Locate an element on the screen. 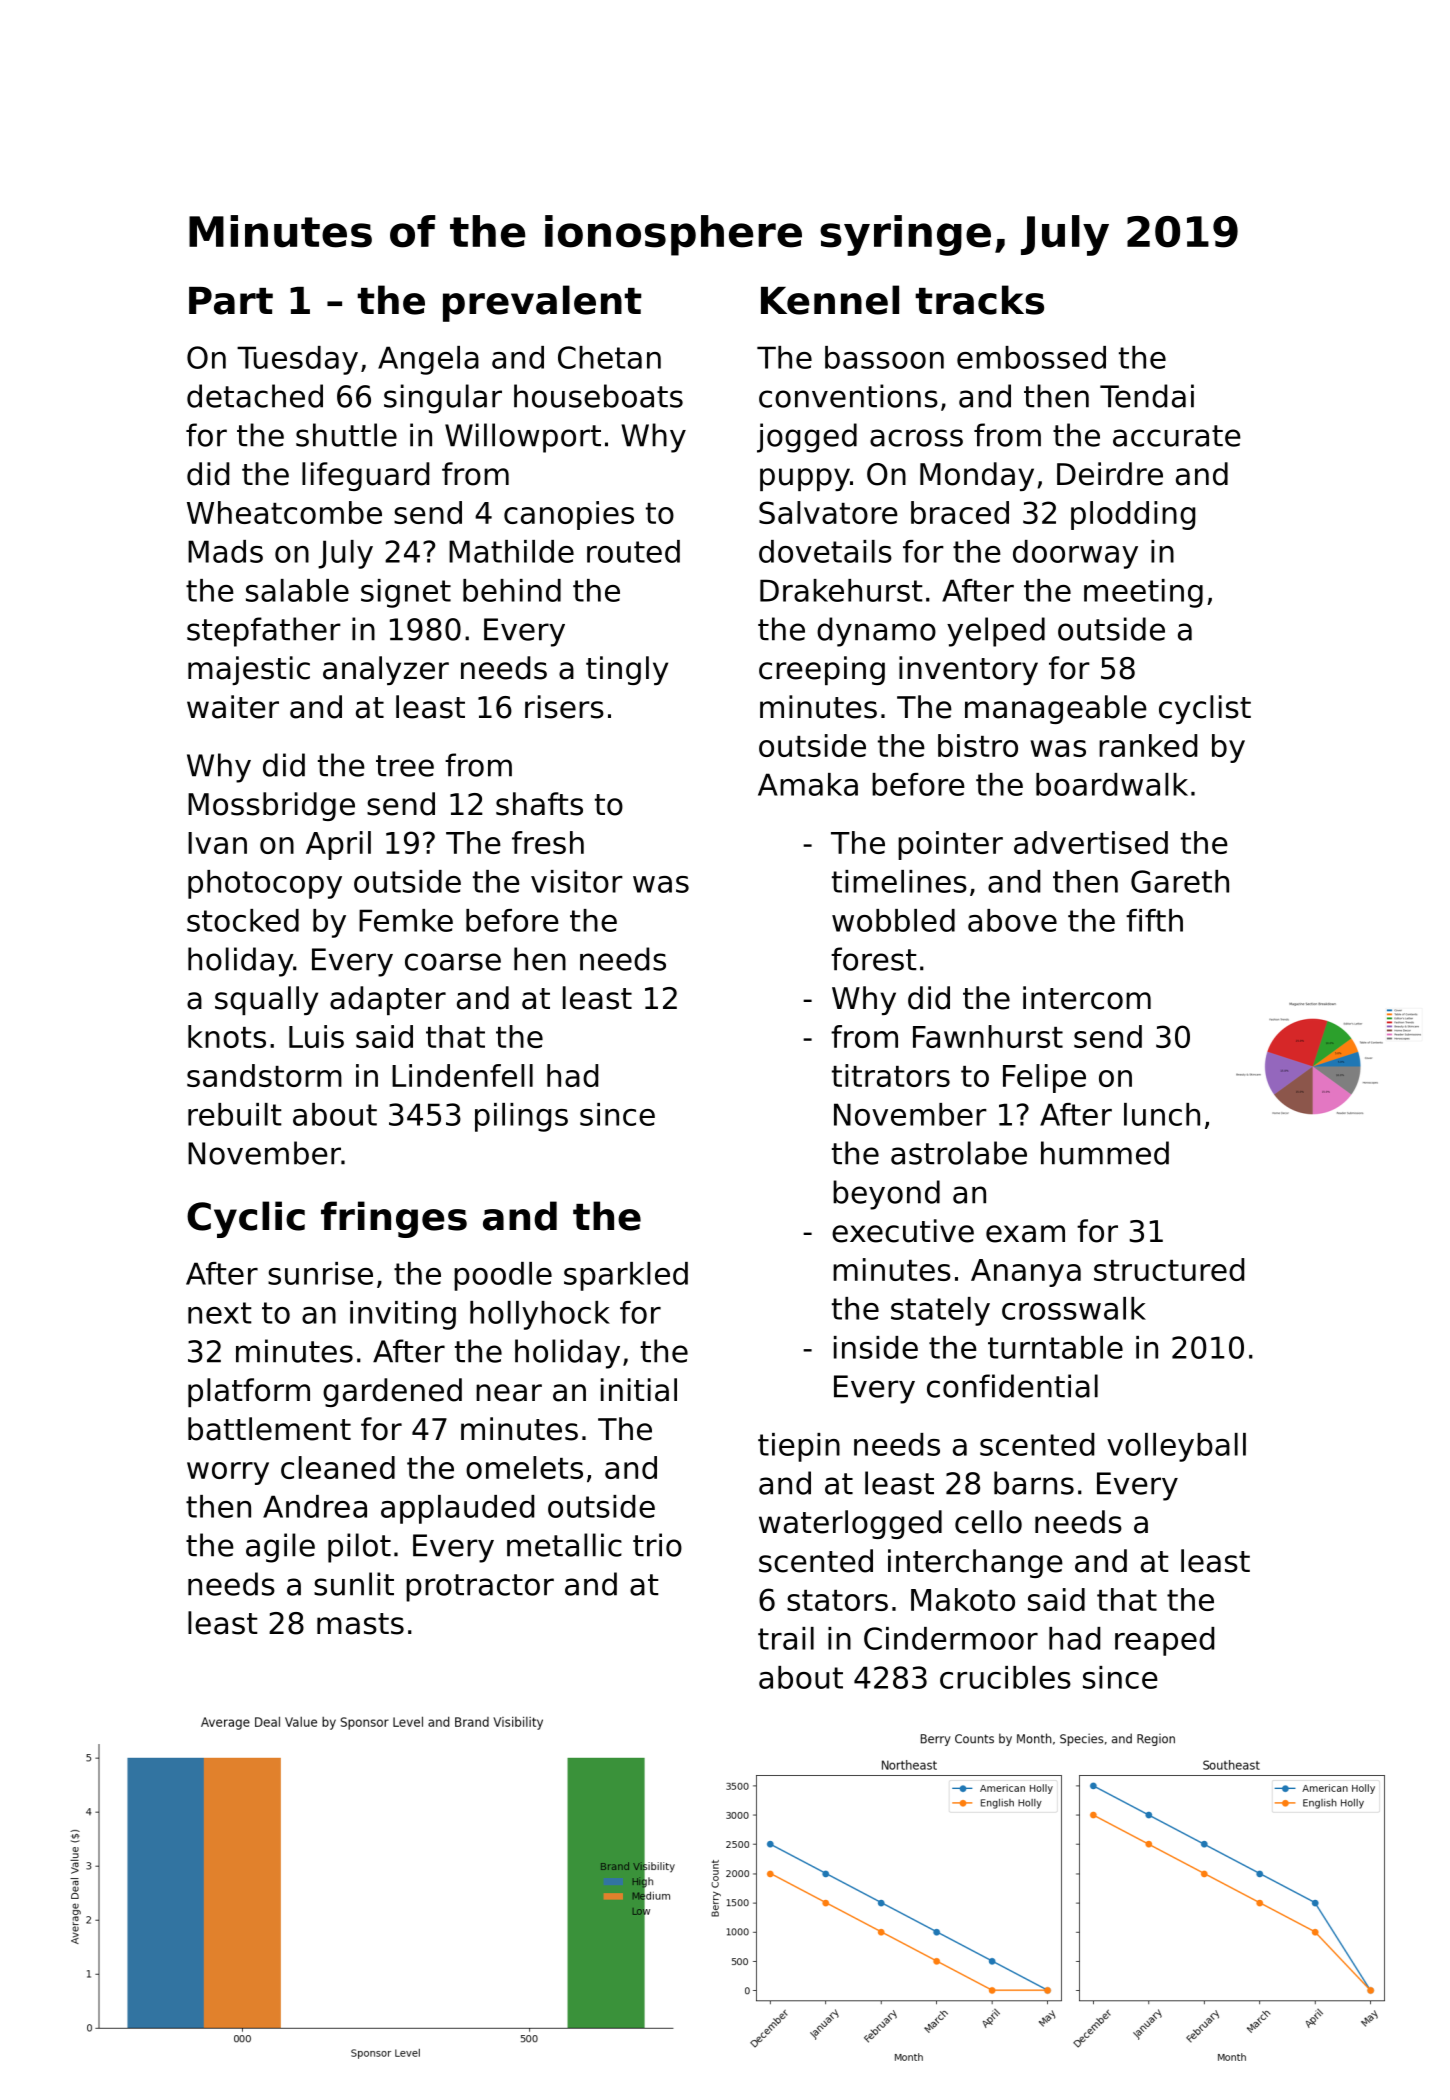 Image resolution: width=1450 pixels, height=2100 pixels. routed is located at coordinates (633, 551).
